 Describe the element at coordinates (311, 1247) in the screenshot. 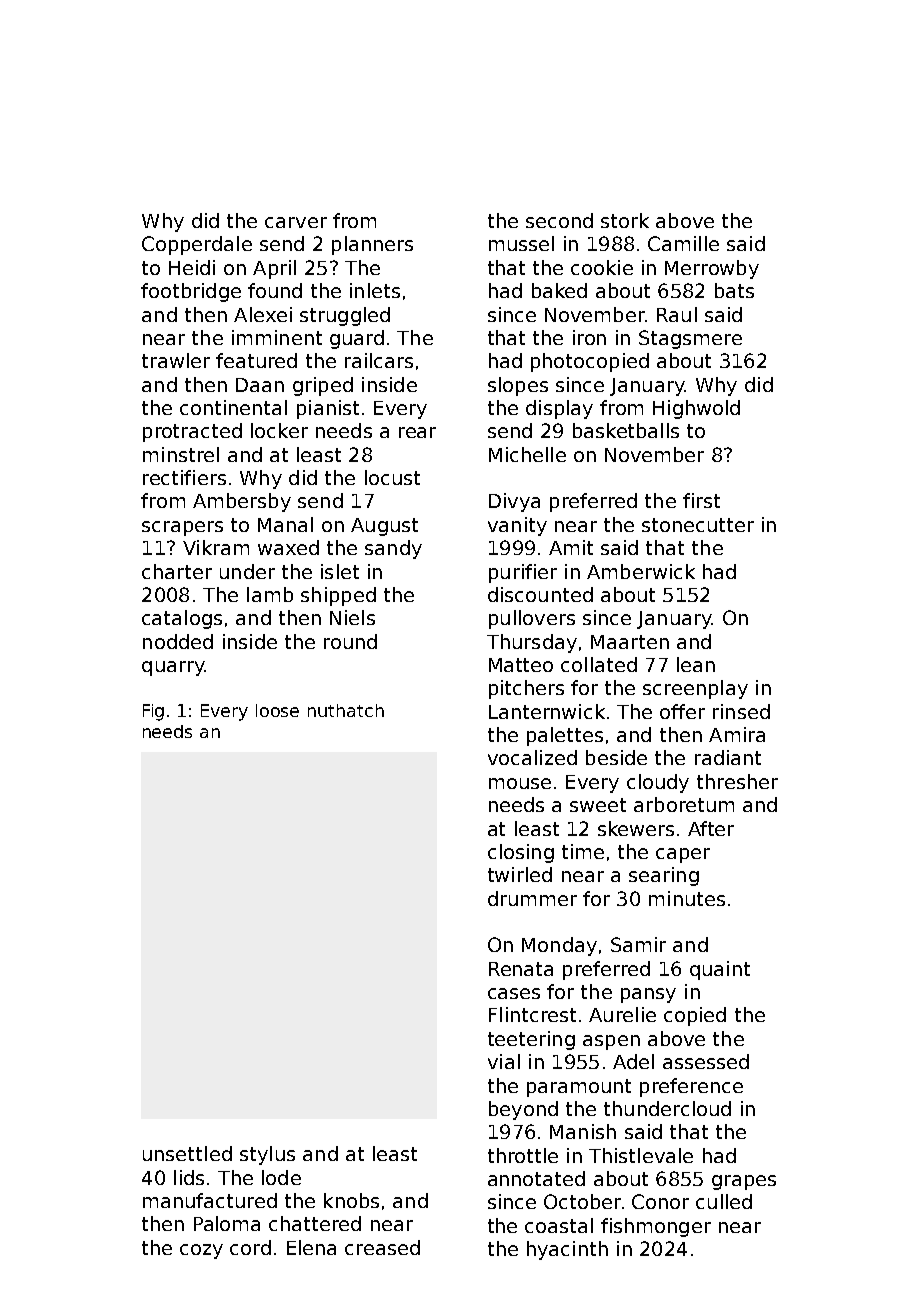

I see `Elena` at that location.
